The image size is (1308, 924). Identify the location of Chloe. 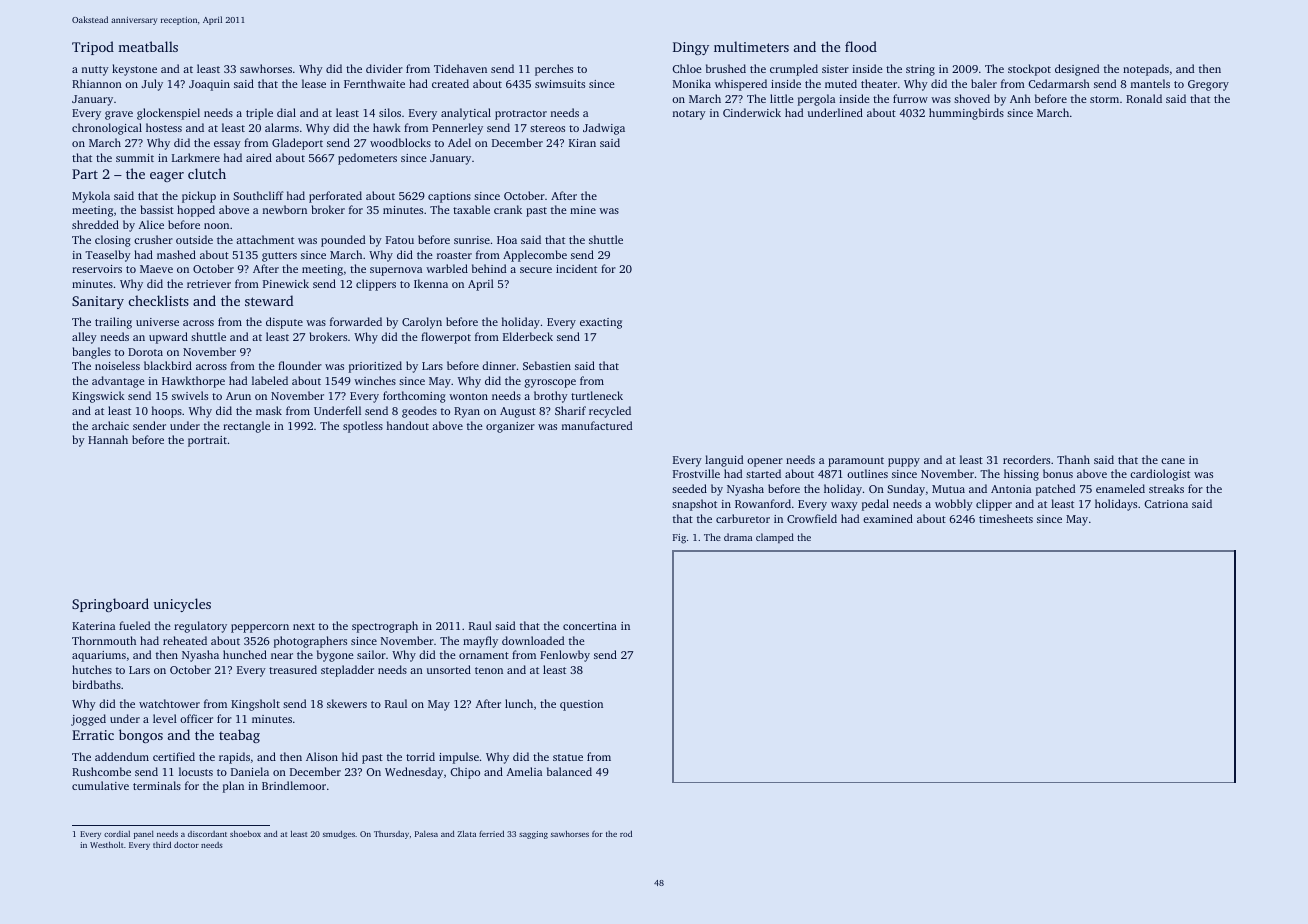
(687, 68).
